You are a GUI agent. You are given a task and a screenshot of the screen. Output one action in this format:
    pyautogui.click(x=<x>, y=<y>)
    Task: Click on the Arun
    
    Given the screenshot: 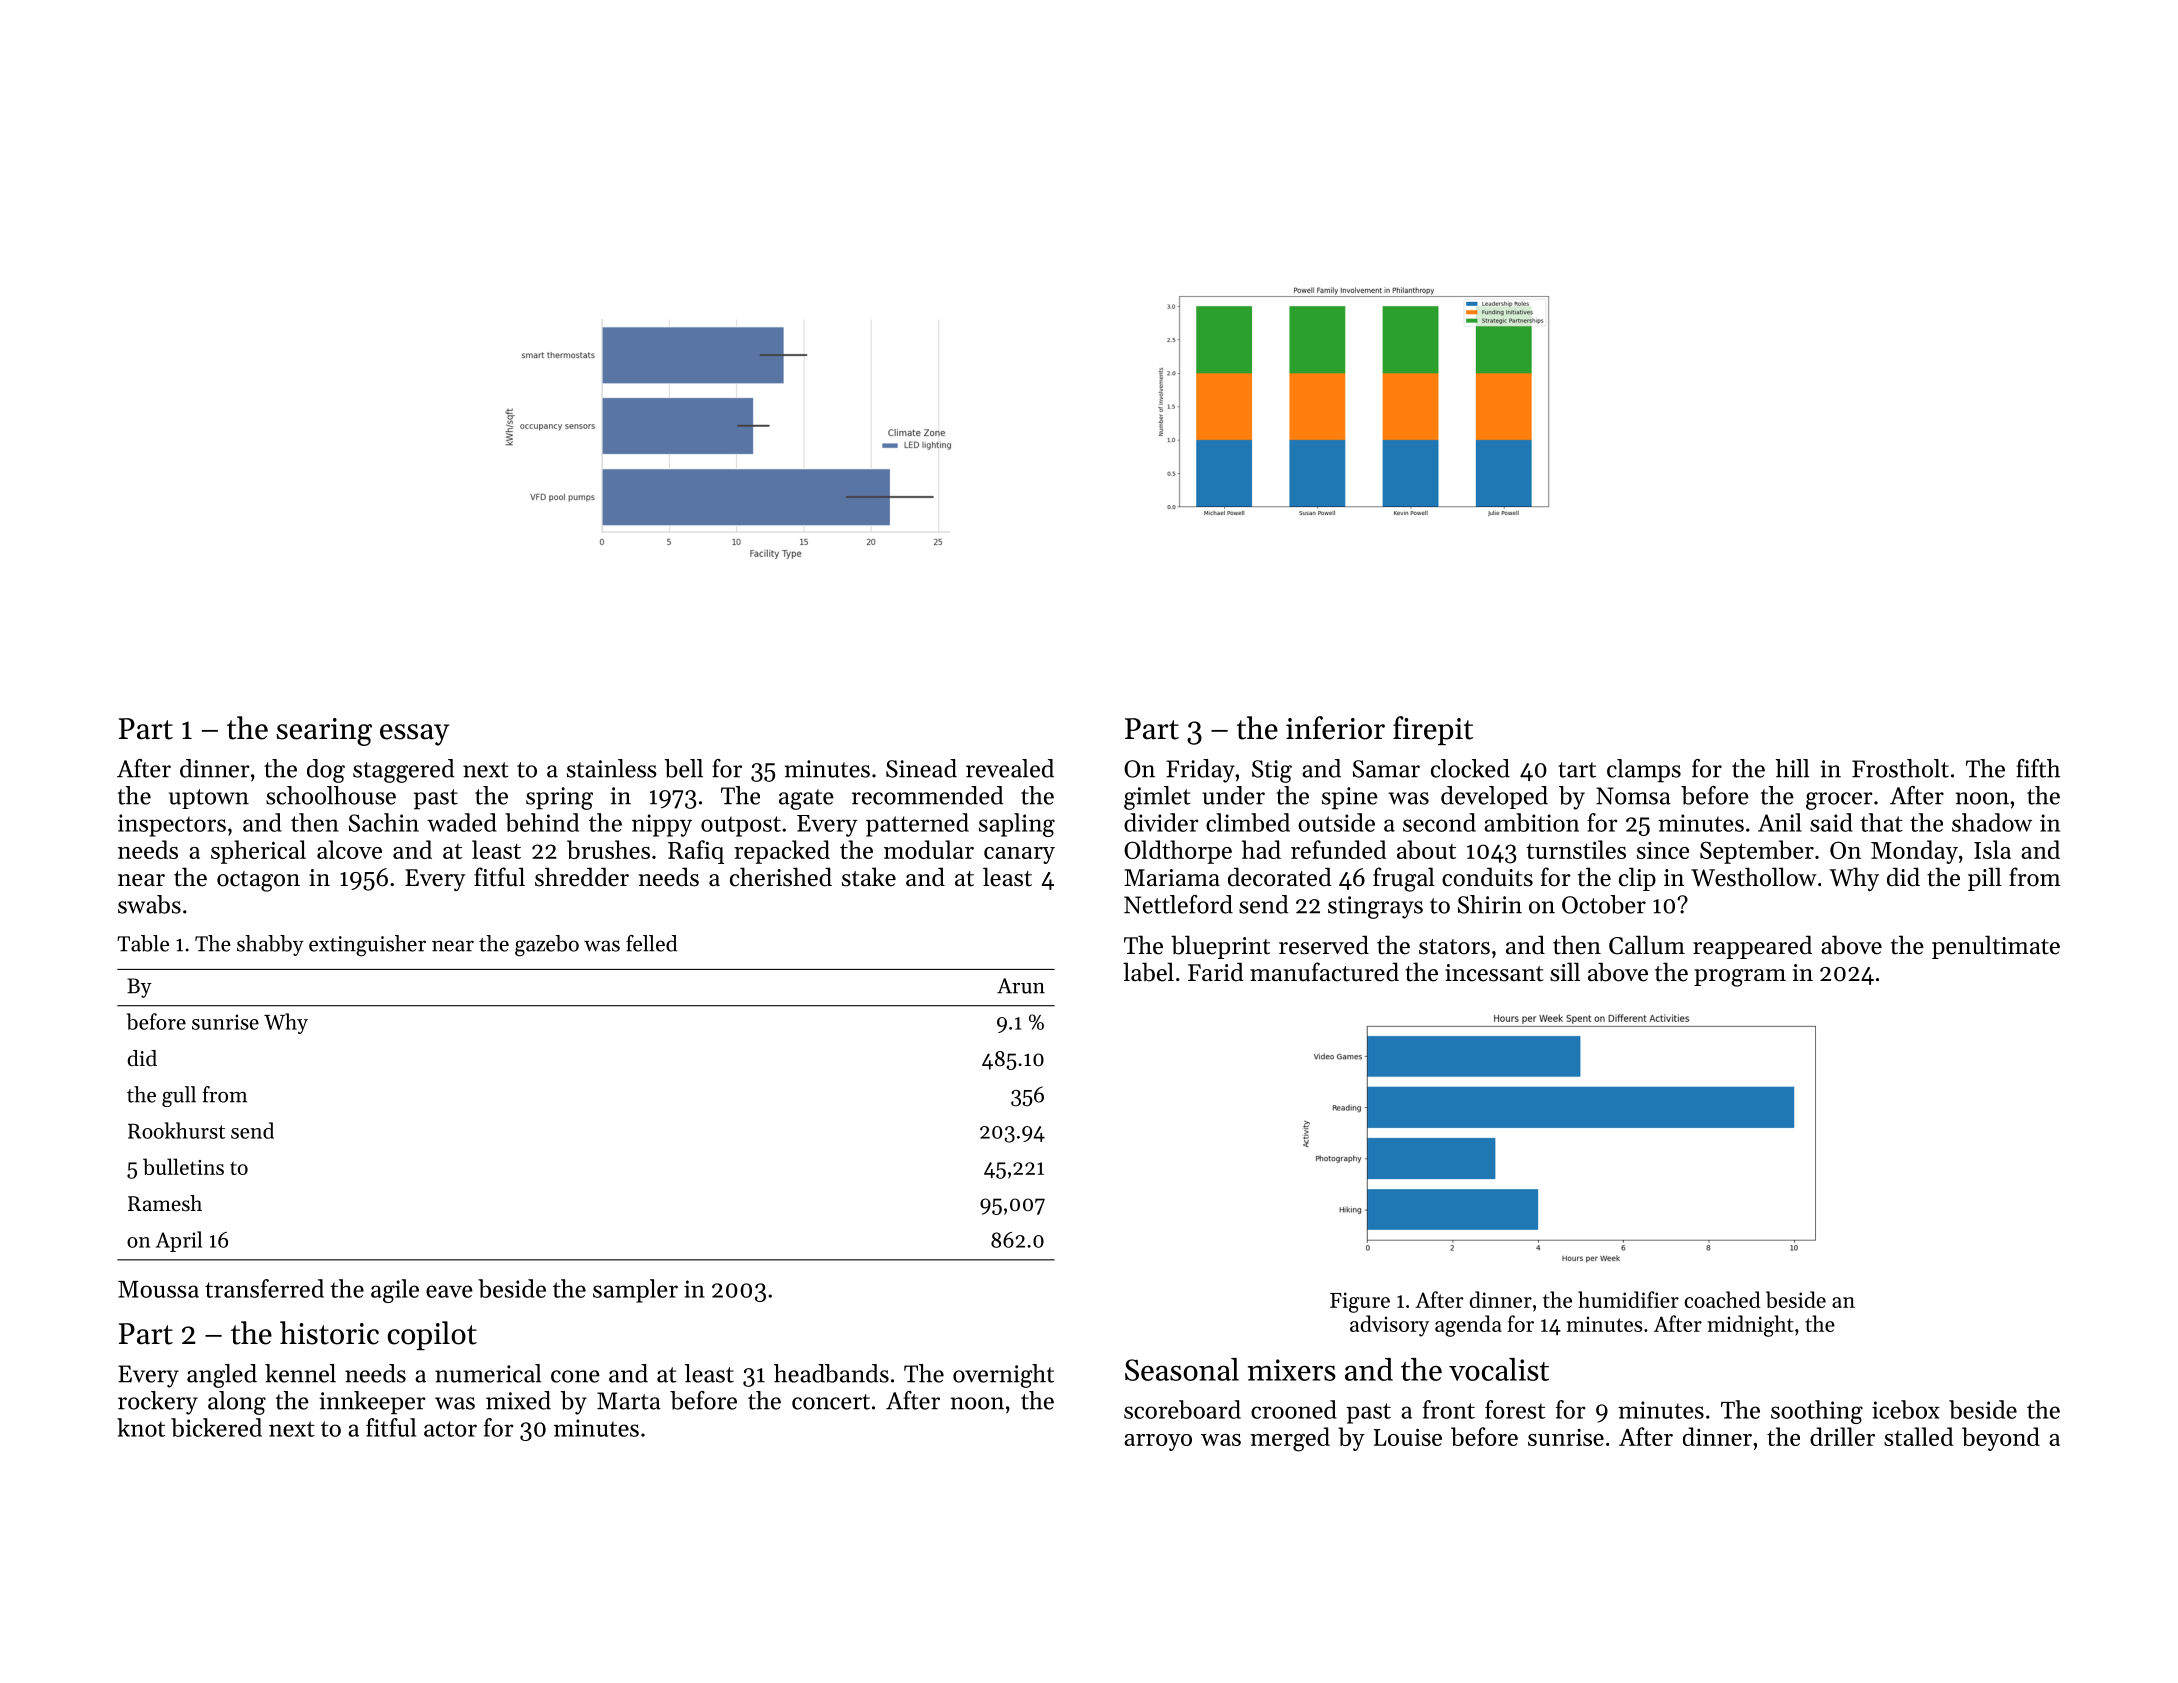 What is the action you would take?
    pyautogui.click(x=1021, y=986)
